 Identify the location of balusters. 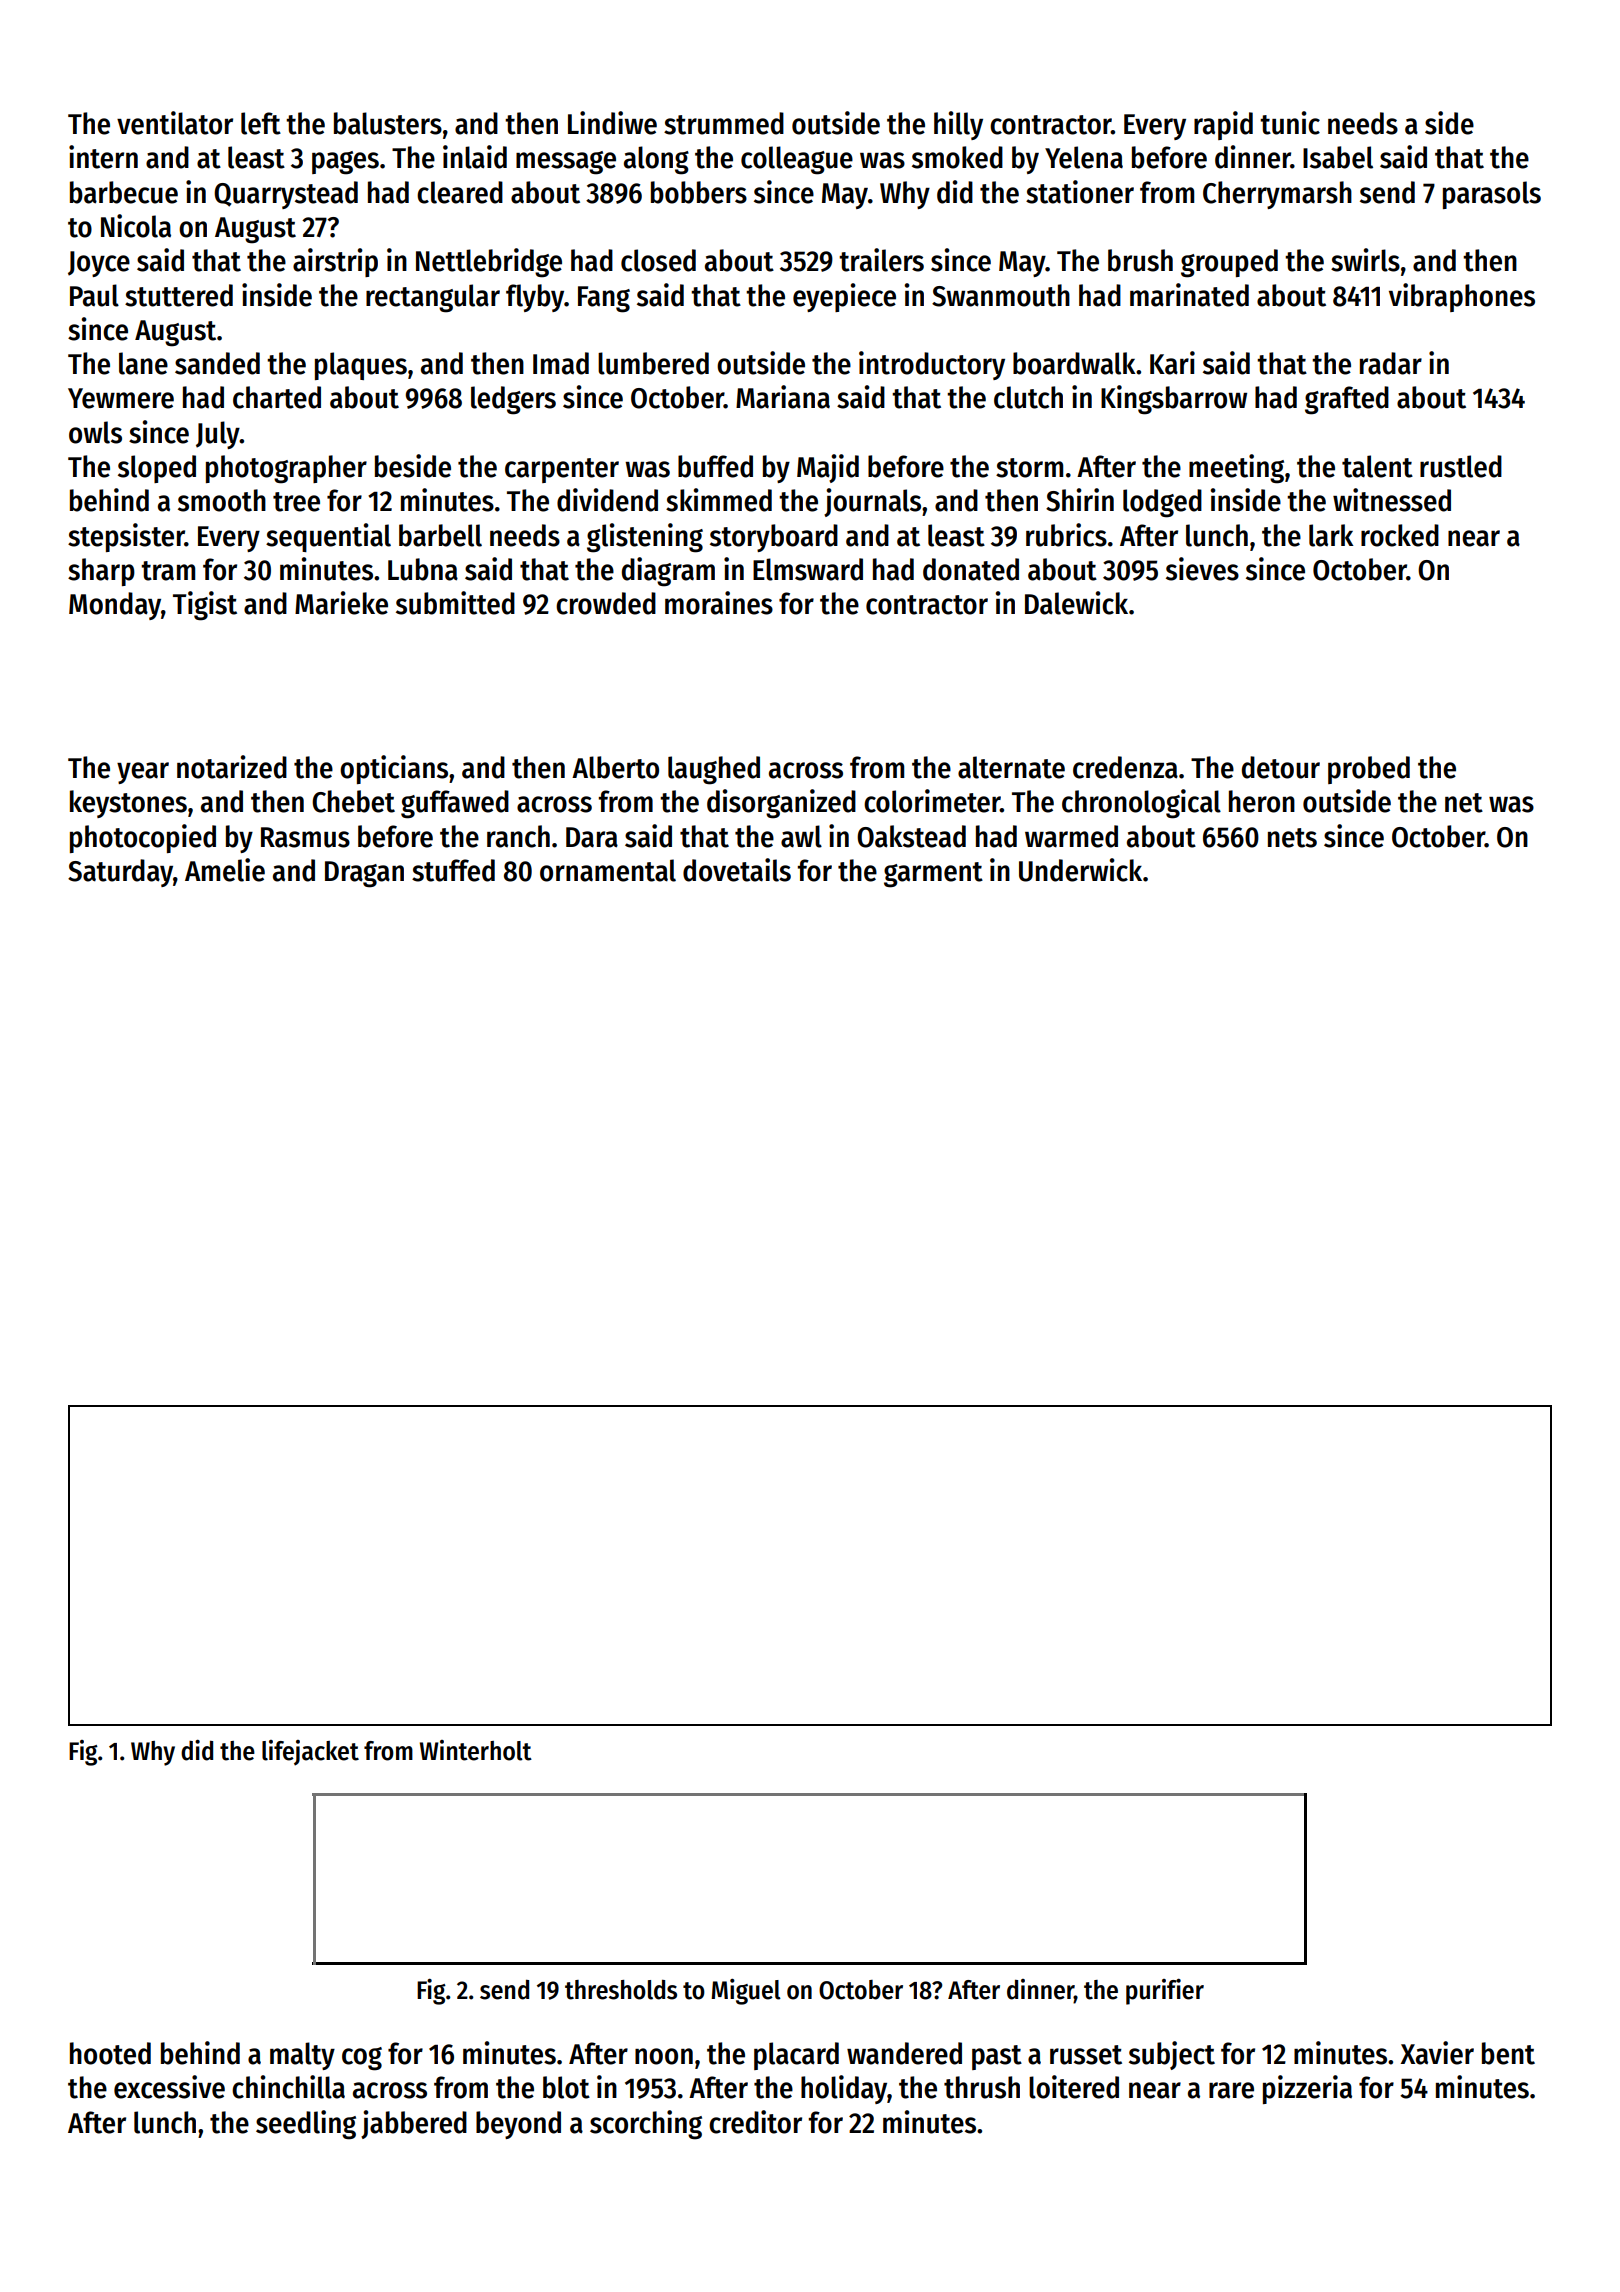
(388, 123).
